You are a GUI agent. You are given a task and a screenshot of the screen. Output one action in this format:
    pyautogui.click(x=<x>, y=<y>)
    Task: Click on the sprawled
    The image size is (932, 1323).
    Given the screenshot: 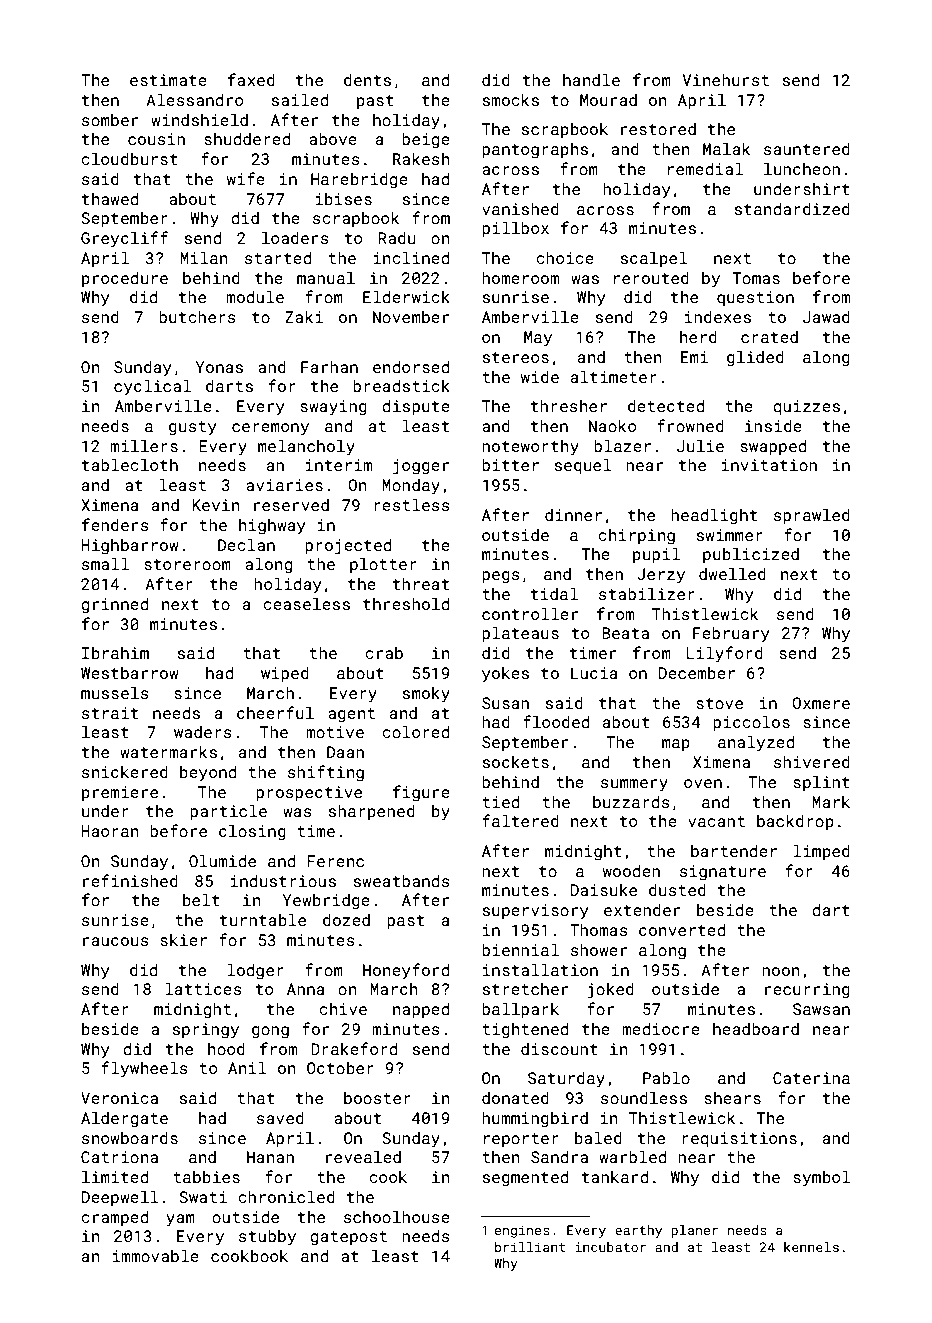 What is the action you would take?
    pyautogui.click(x=812, y=516)
